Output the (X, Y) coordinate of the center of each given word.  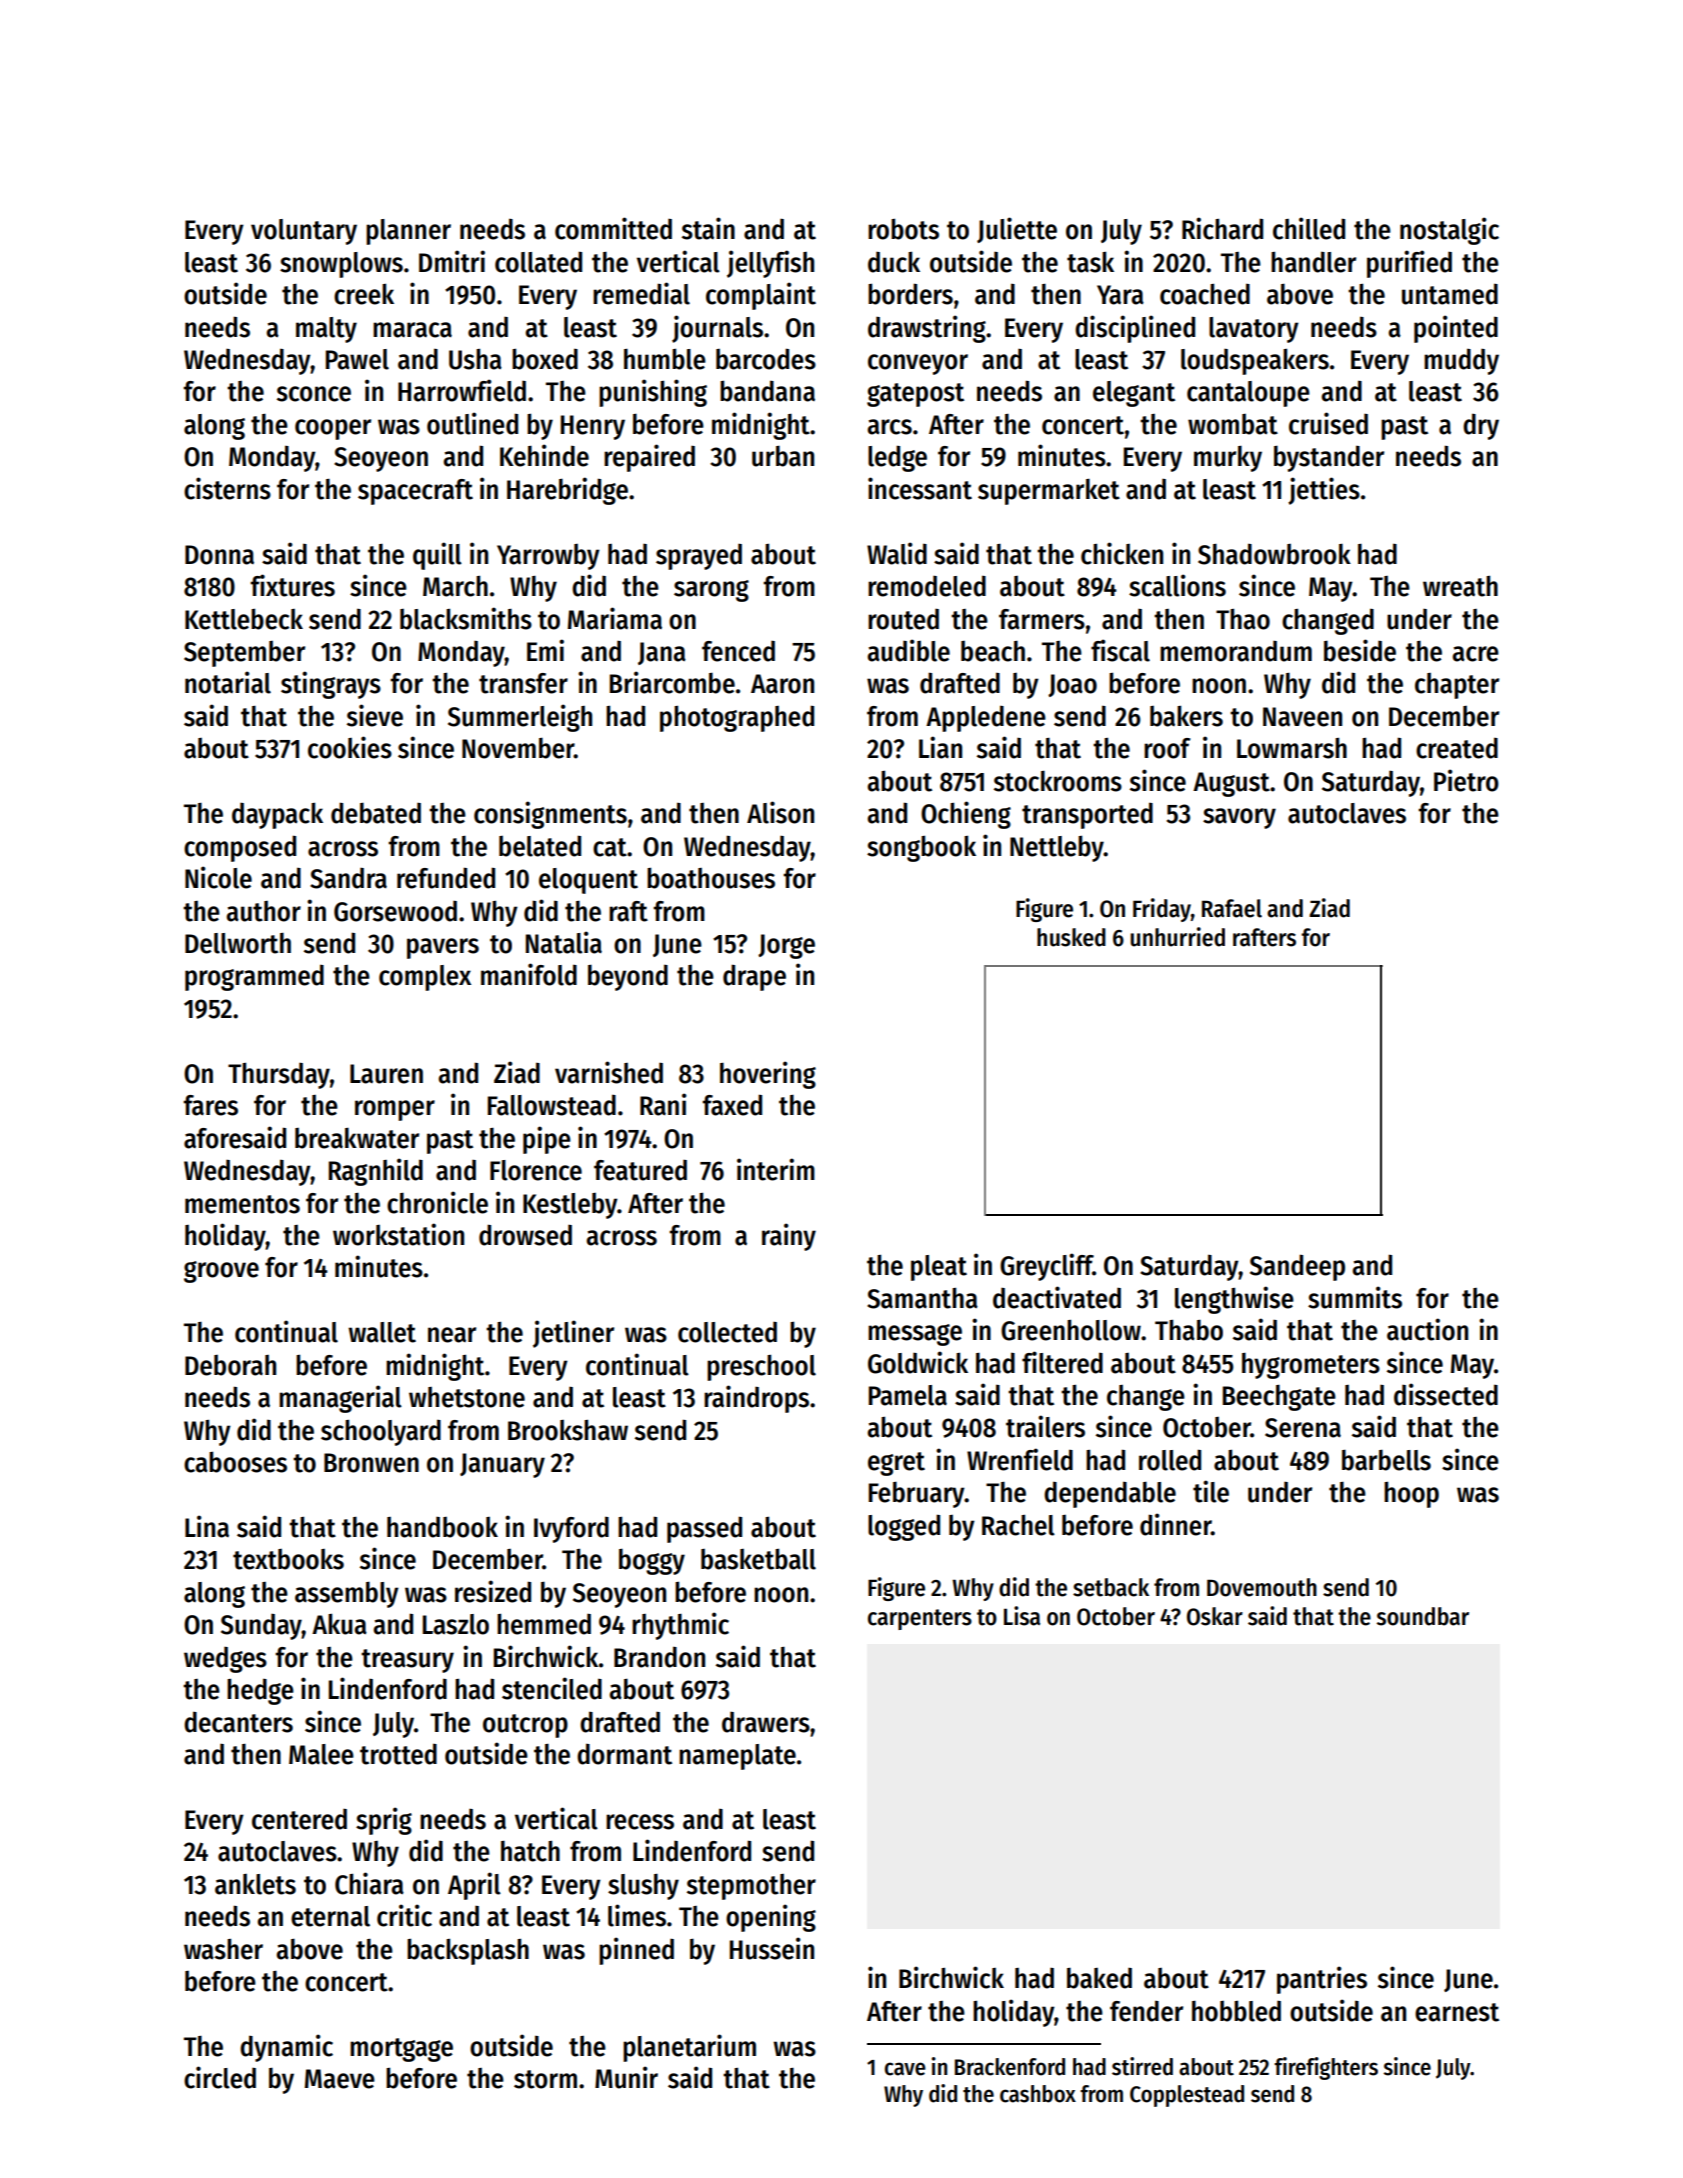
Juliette (1017, 230)
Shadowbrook (1274, 554)
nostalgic (1449, 231)
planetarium (689, 2048)
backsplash (468, 1951)
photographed (737, 718)
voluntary (304, 232)
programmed (254, 977)
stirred (1142, 2066)
